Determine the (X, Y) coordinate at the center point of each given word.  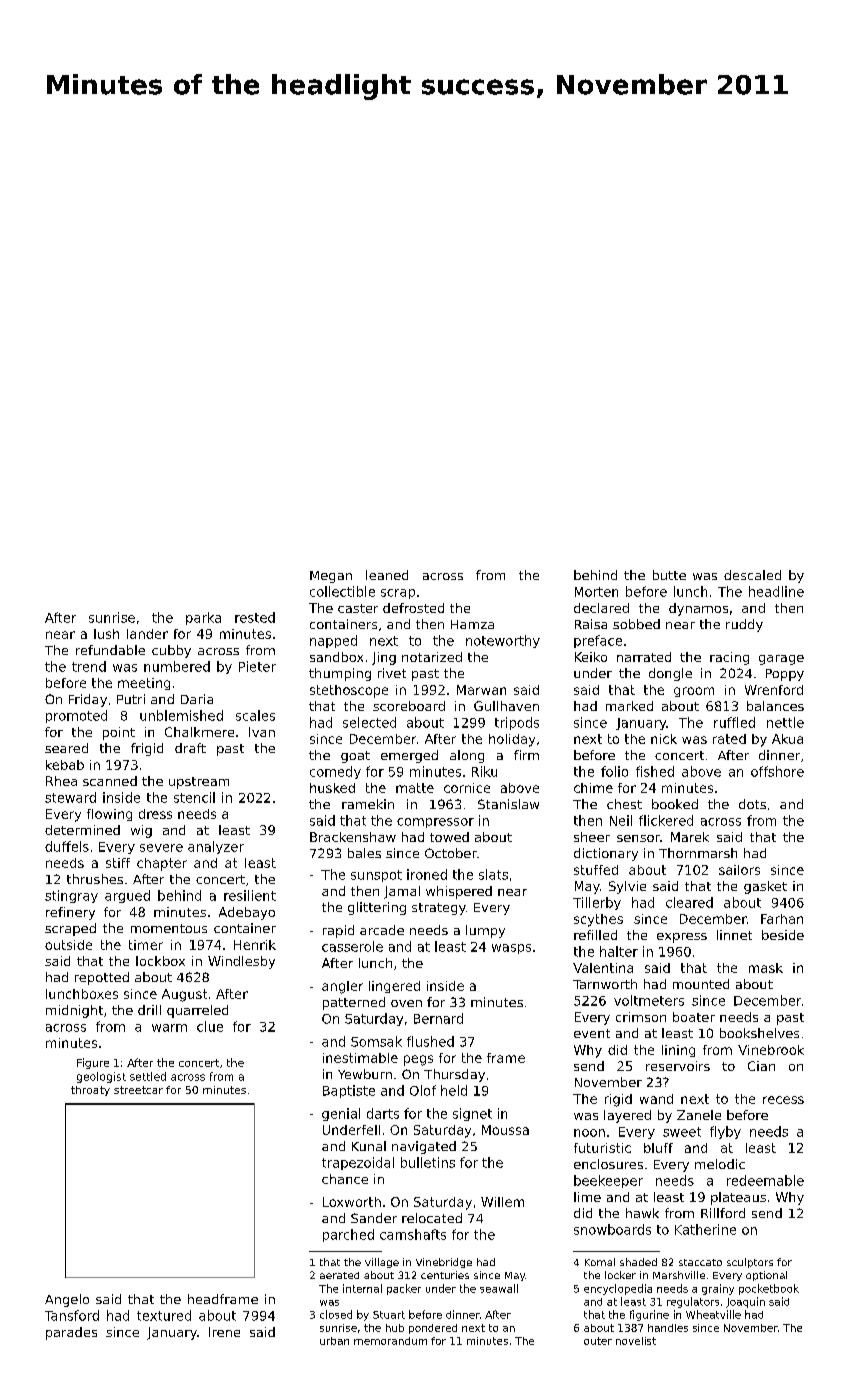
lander (147, 634)
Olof (423, 1090)
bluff (658, 1148)
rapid (338, 931)
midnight (74, 1011)
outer (598, 1341)
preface (598, 641)
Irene (224, 1332)
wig (141, 831)
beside (783, 935)
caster (358, 608)
